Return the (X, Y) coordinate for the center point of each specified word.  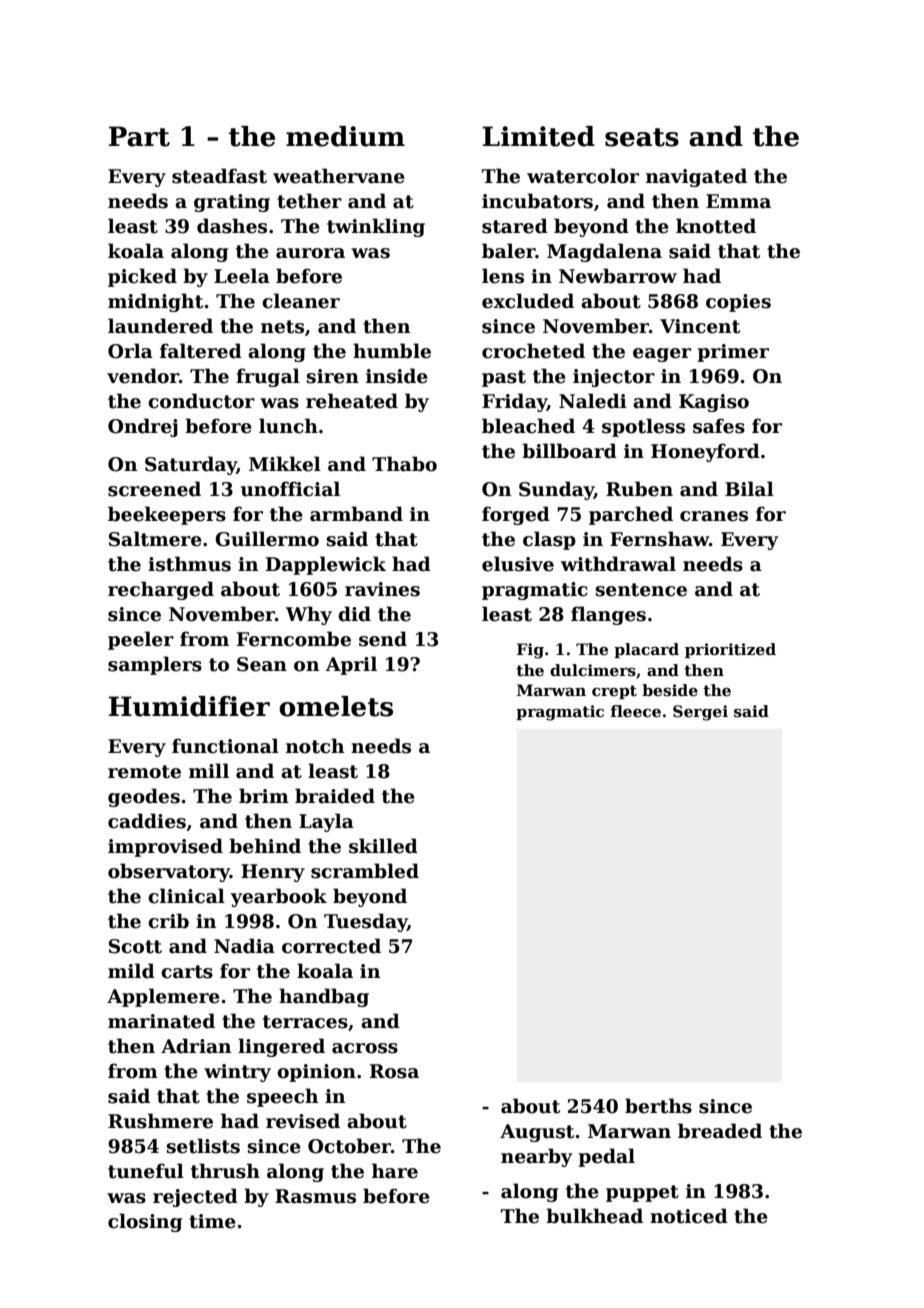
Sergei (700, 713)
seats (642, 137)
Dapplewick (326, 565)
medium (345, 136)
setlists (203, 1146)
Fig (530, 651)
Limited (539, 136)
